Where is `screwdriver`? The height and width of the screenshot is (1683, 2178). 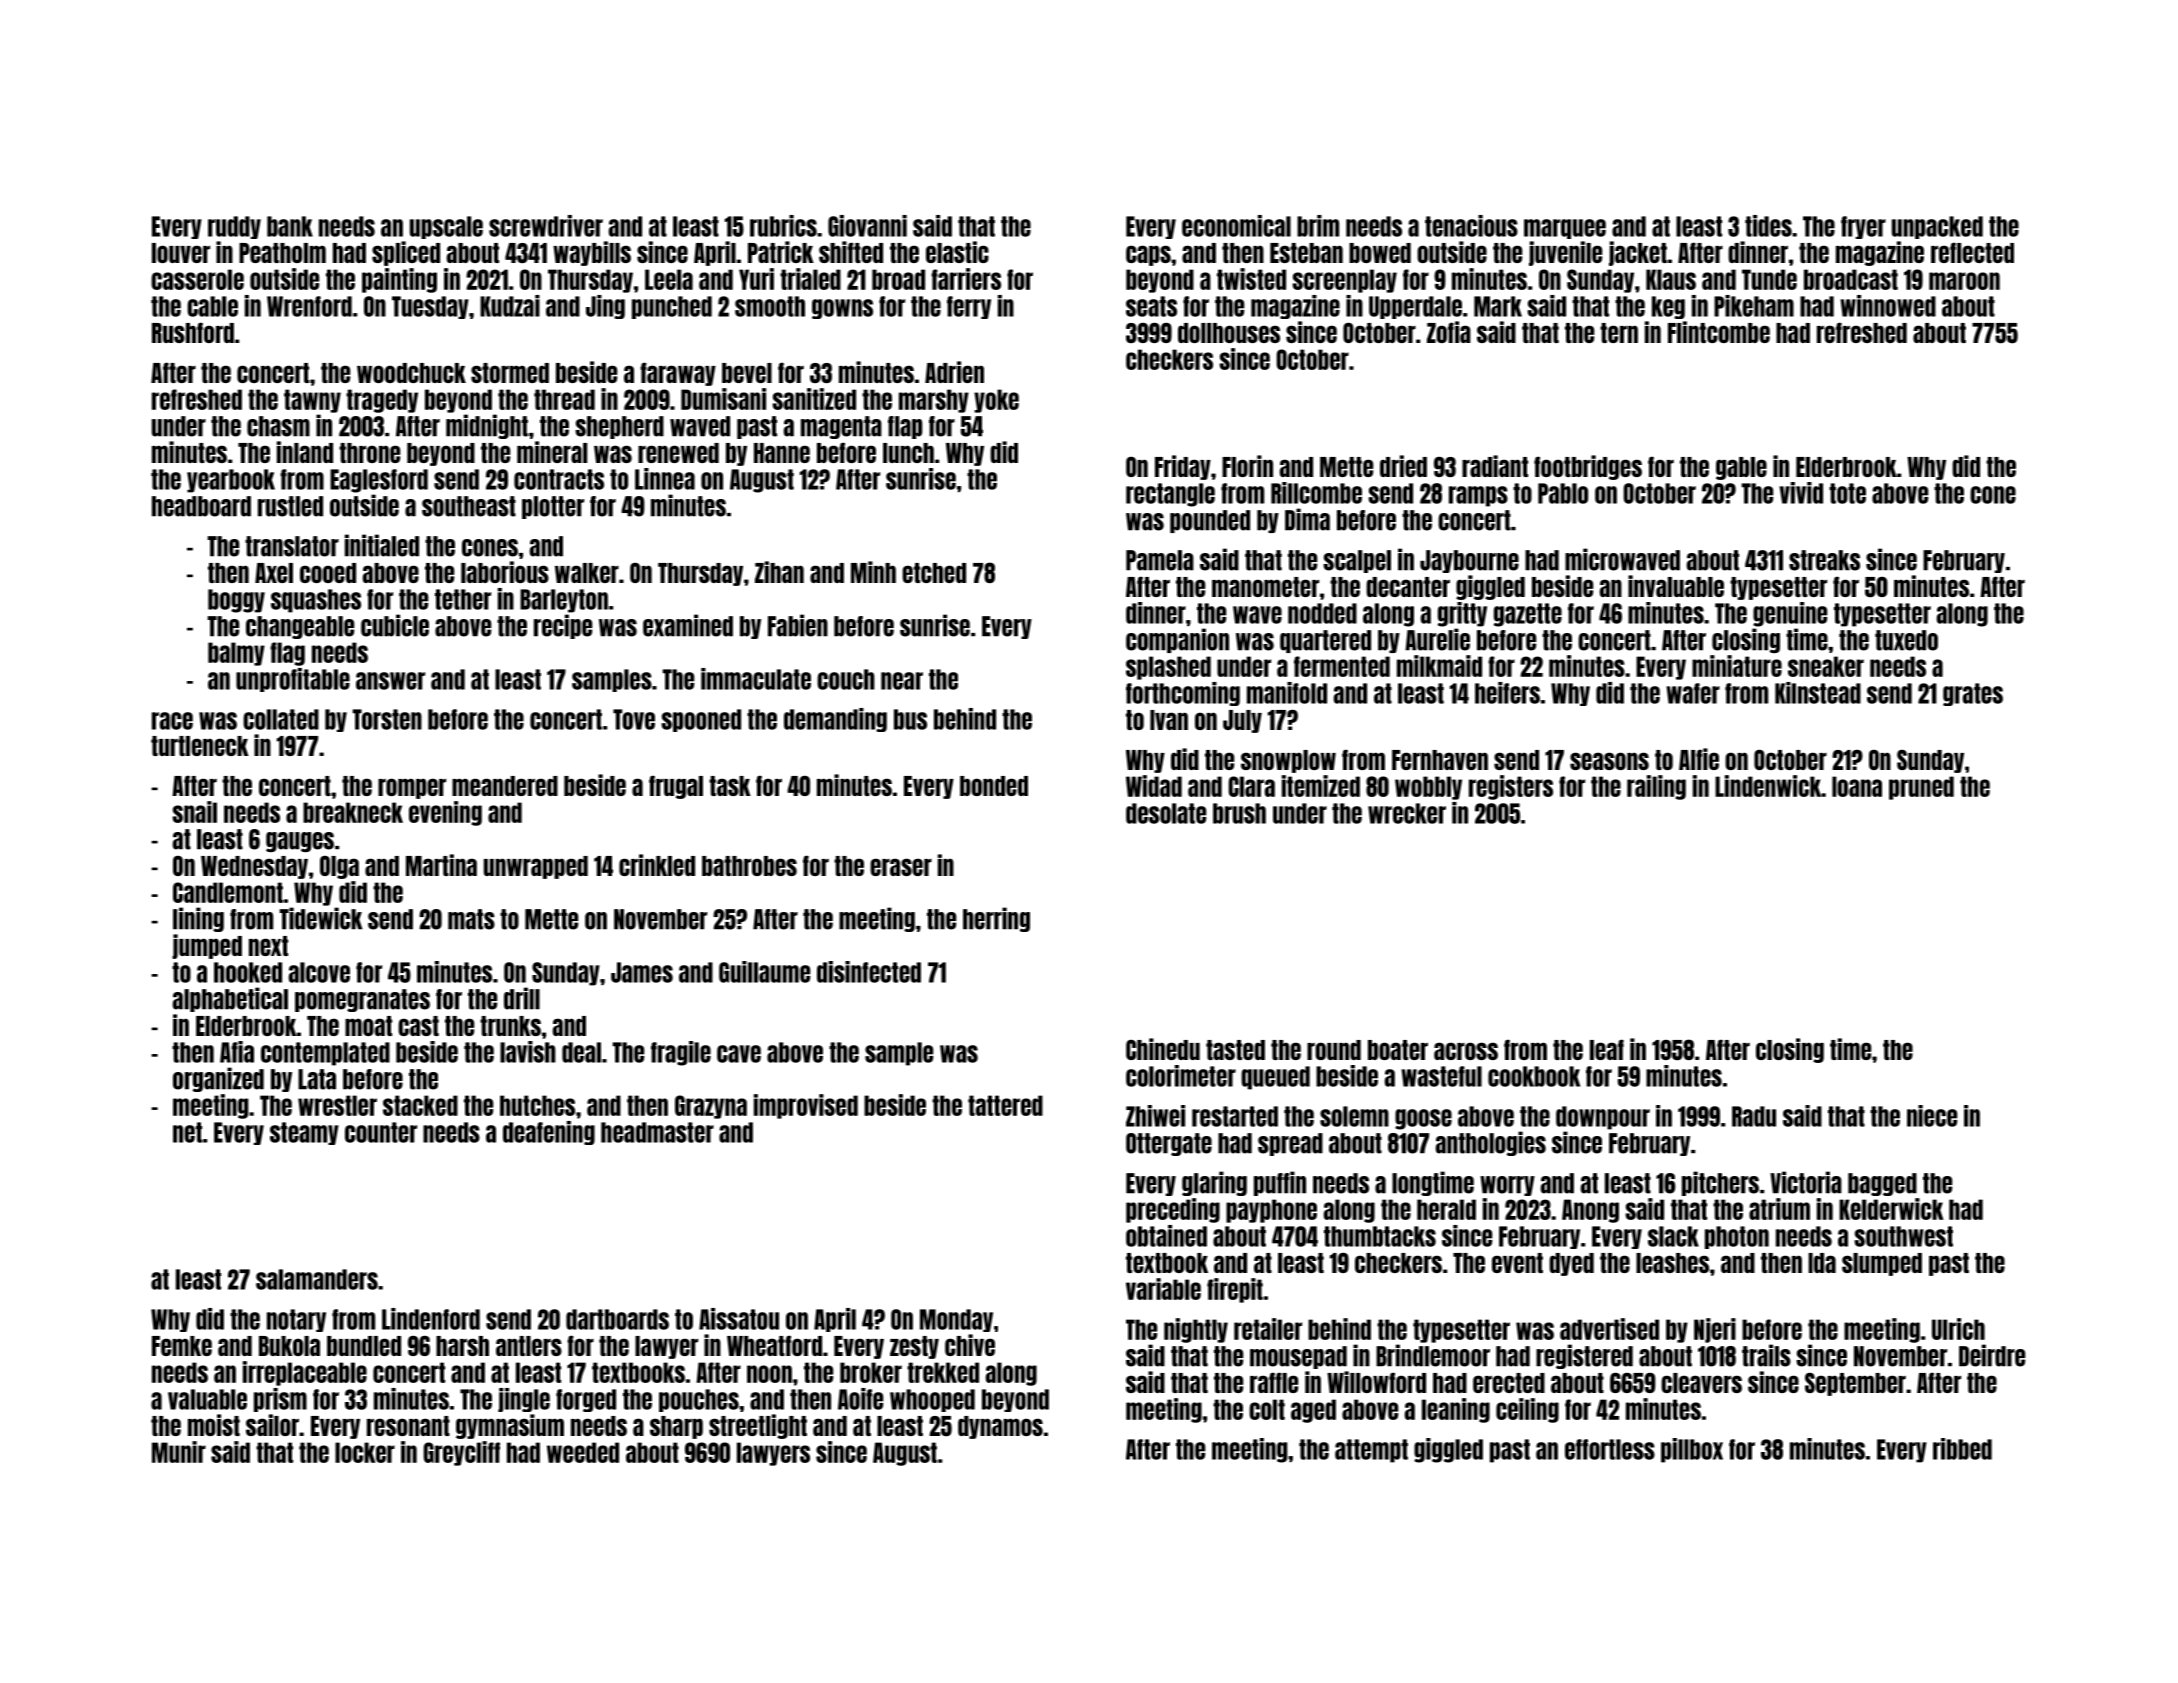 screwdriver is located at coordinates (546, 226).
